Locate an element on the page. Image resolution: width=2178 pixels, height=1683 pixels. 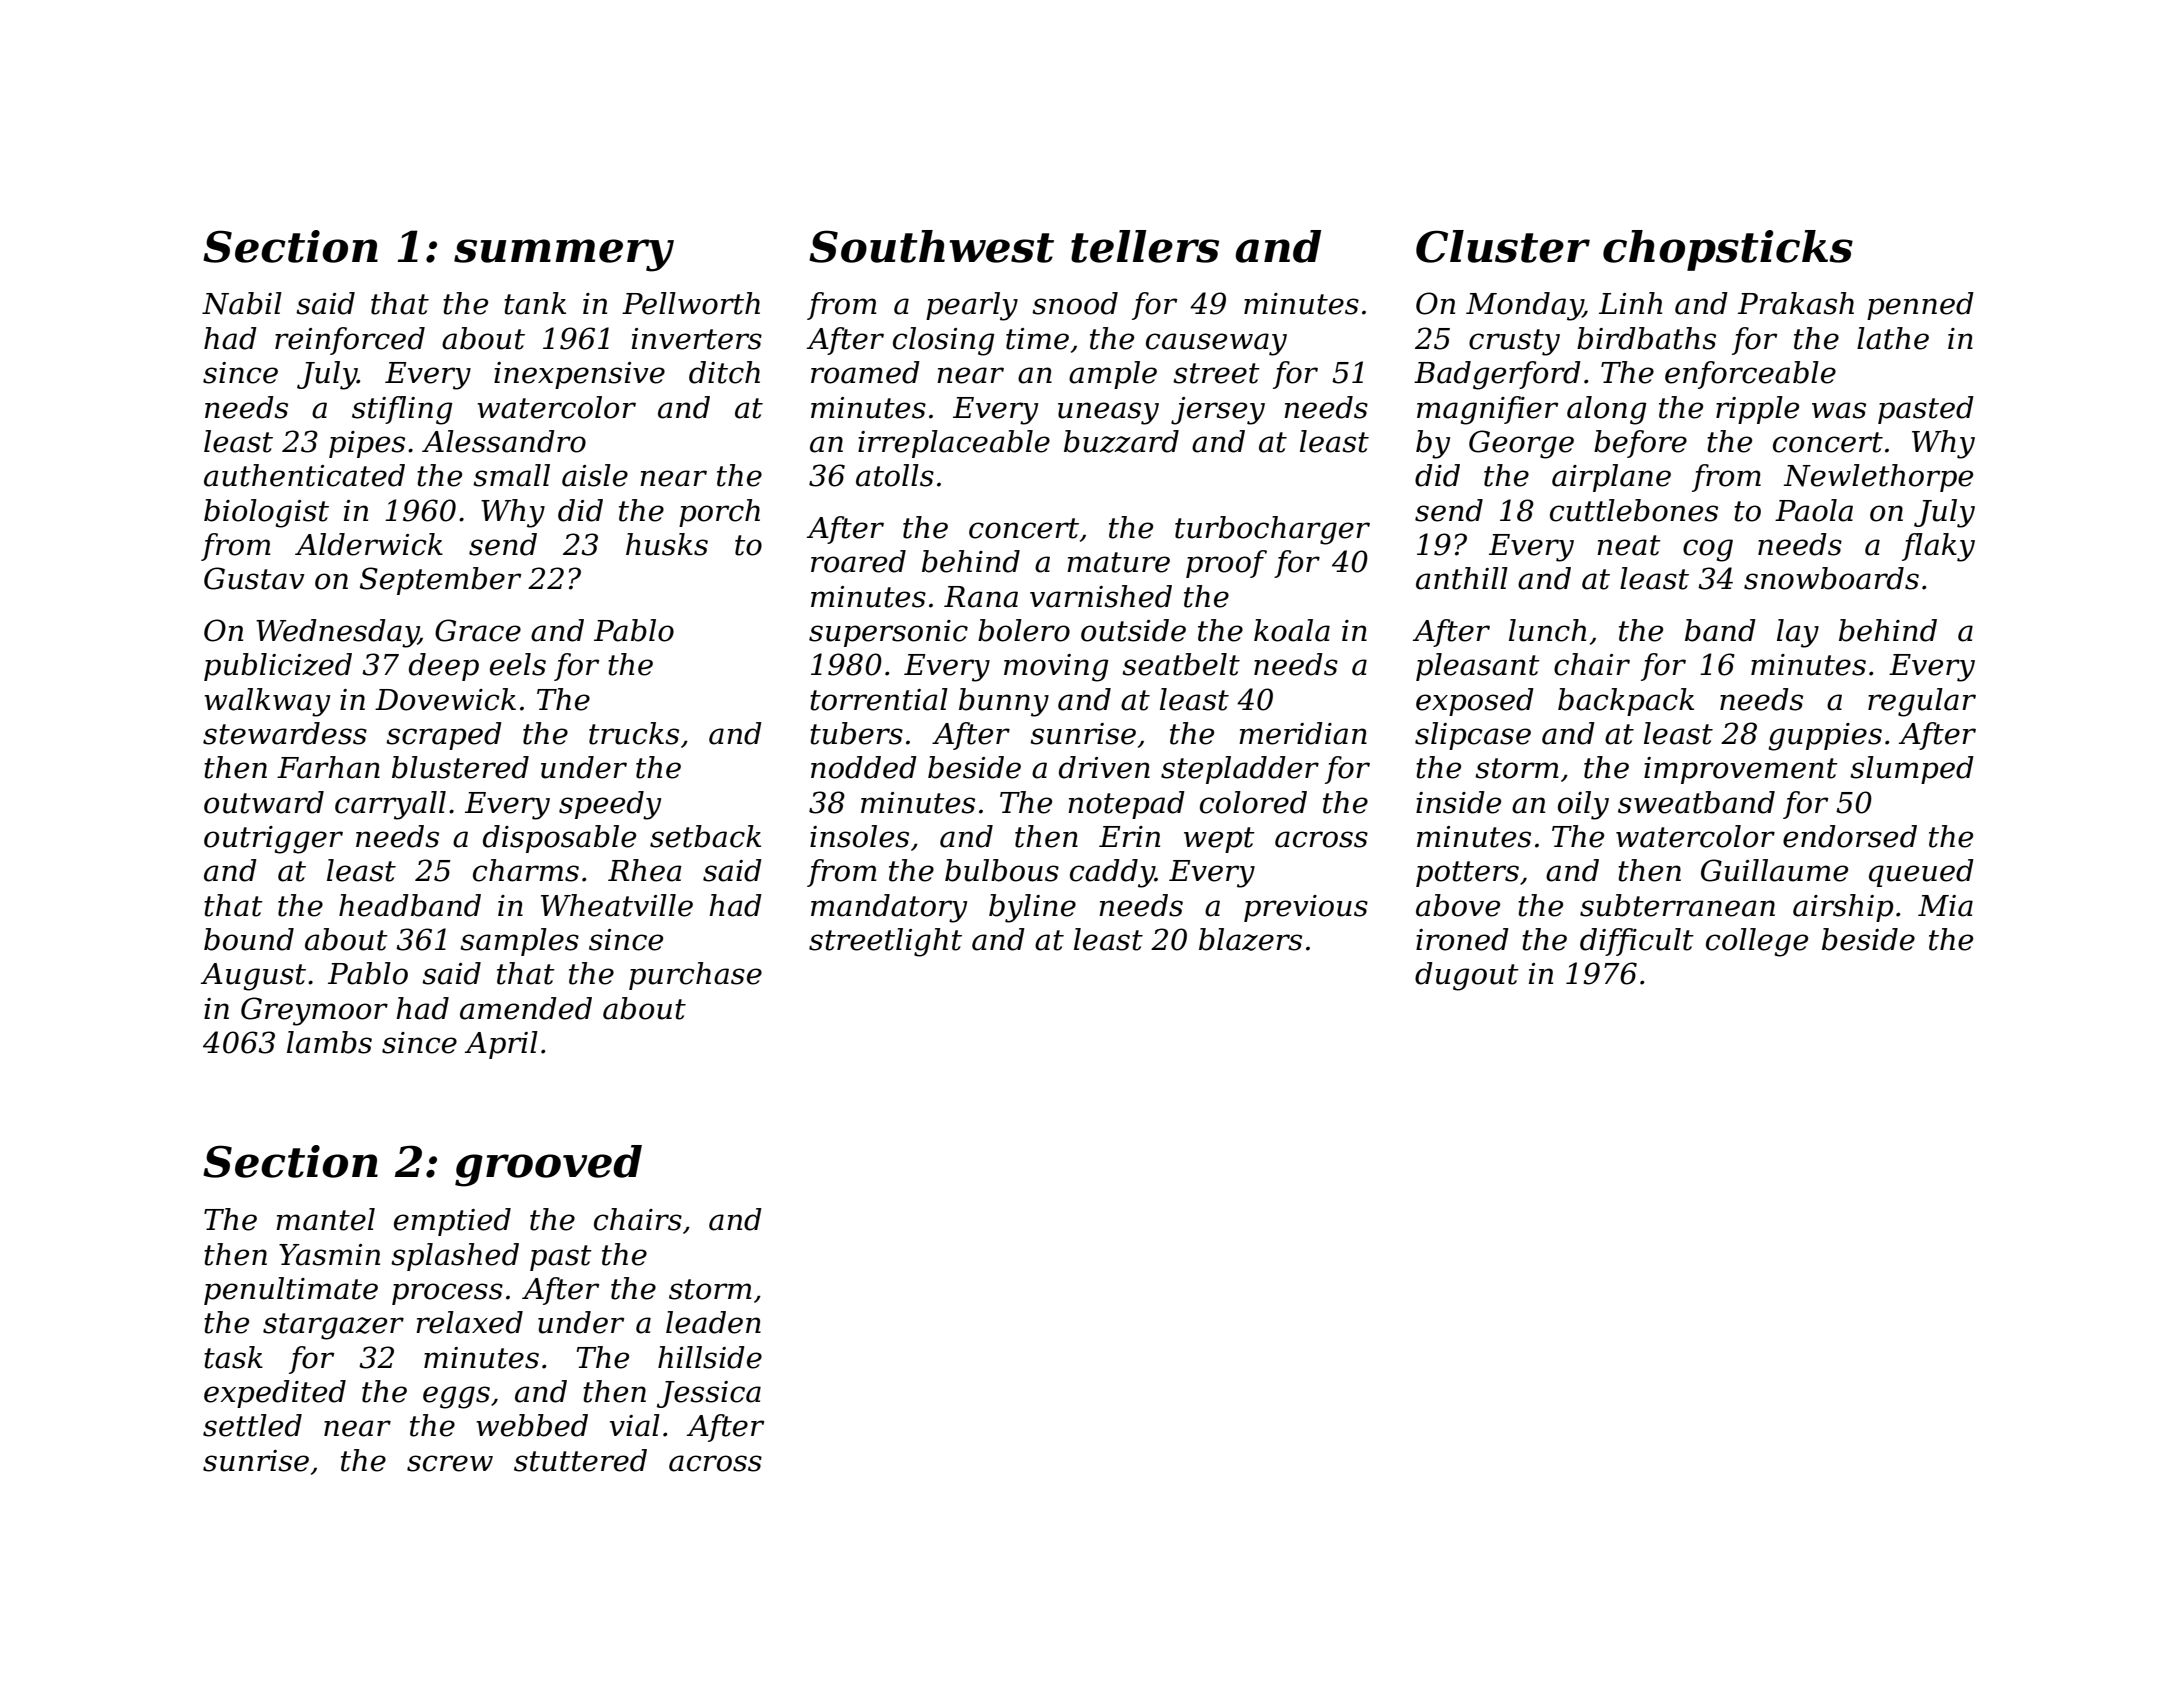
anthill is located at coordinates (1462, 578).
